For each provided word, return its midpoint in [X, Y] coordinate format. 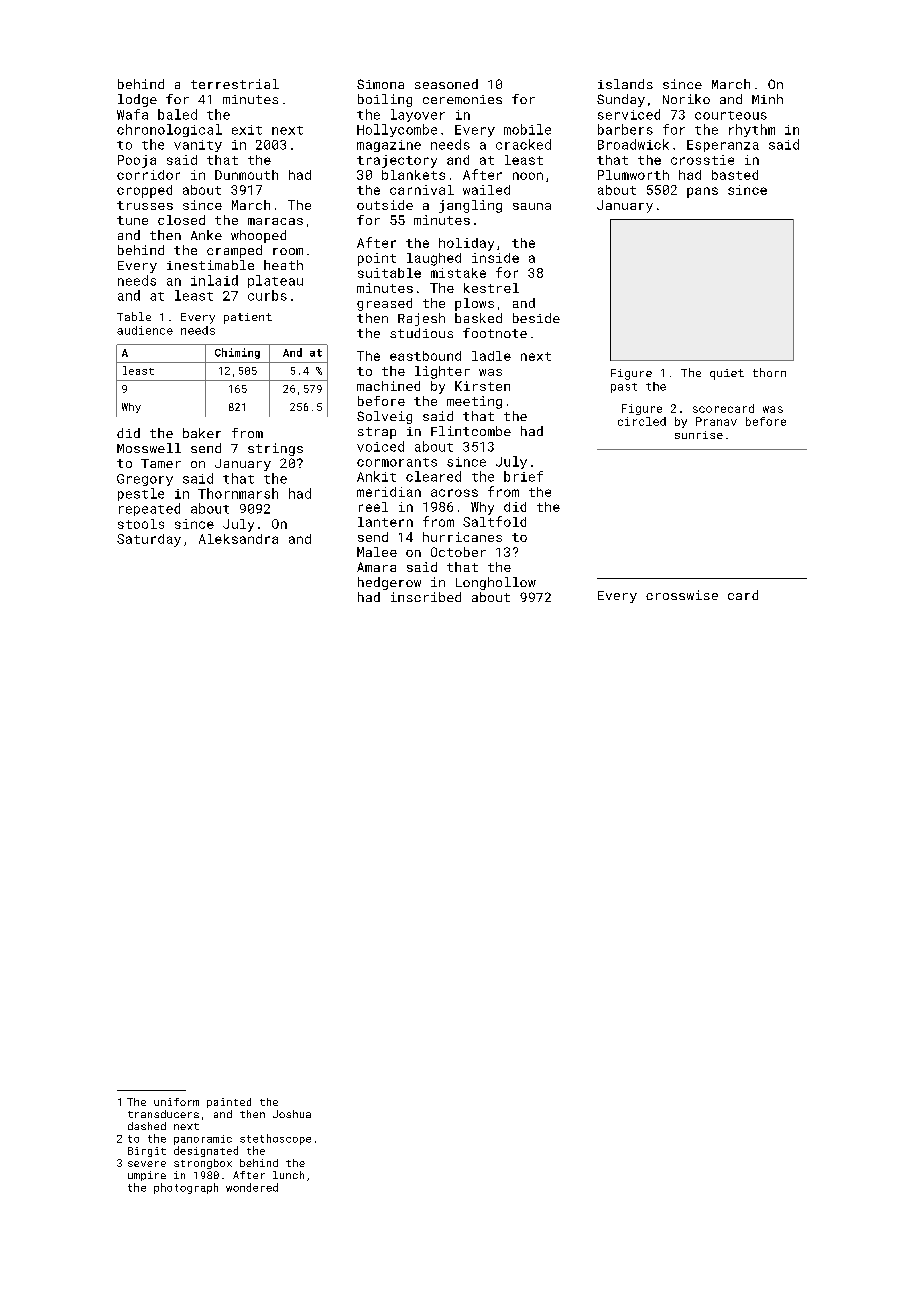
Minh [767, 99]
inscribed [426, 597]
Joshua [292, 1114]
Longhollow [496, 583]
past [624, 388]
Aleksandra [238, 539]
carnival [422, 190]
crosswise [682, 595]
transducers [163, 1114]
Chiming [237, 353]
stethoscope [275, 1139]
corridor [148, 175]
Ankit [376, 476]
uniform [176, 1102]
